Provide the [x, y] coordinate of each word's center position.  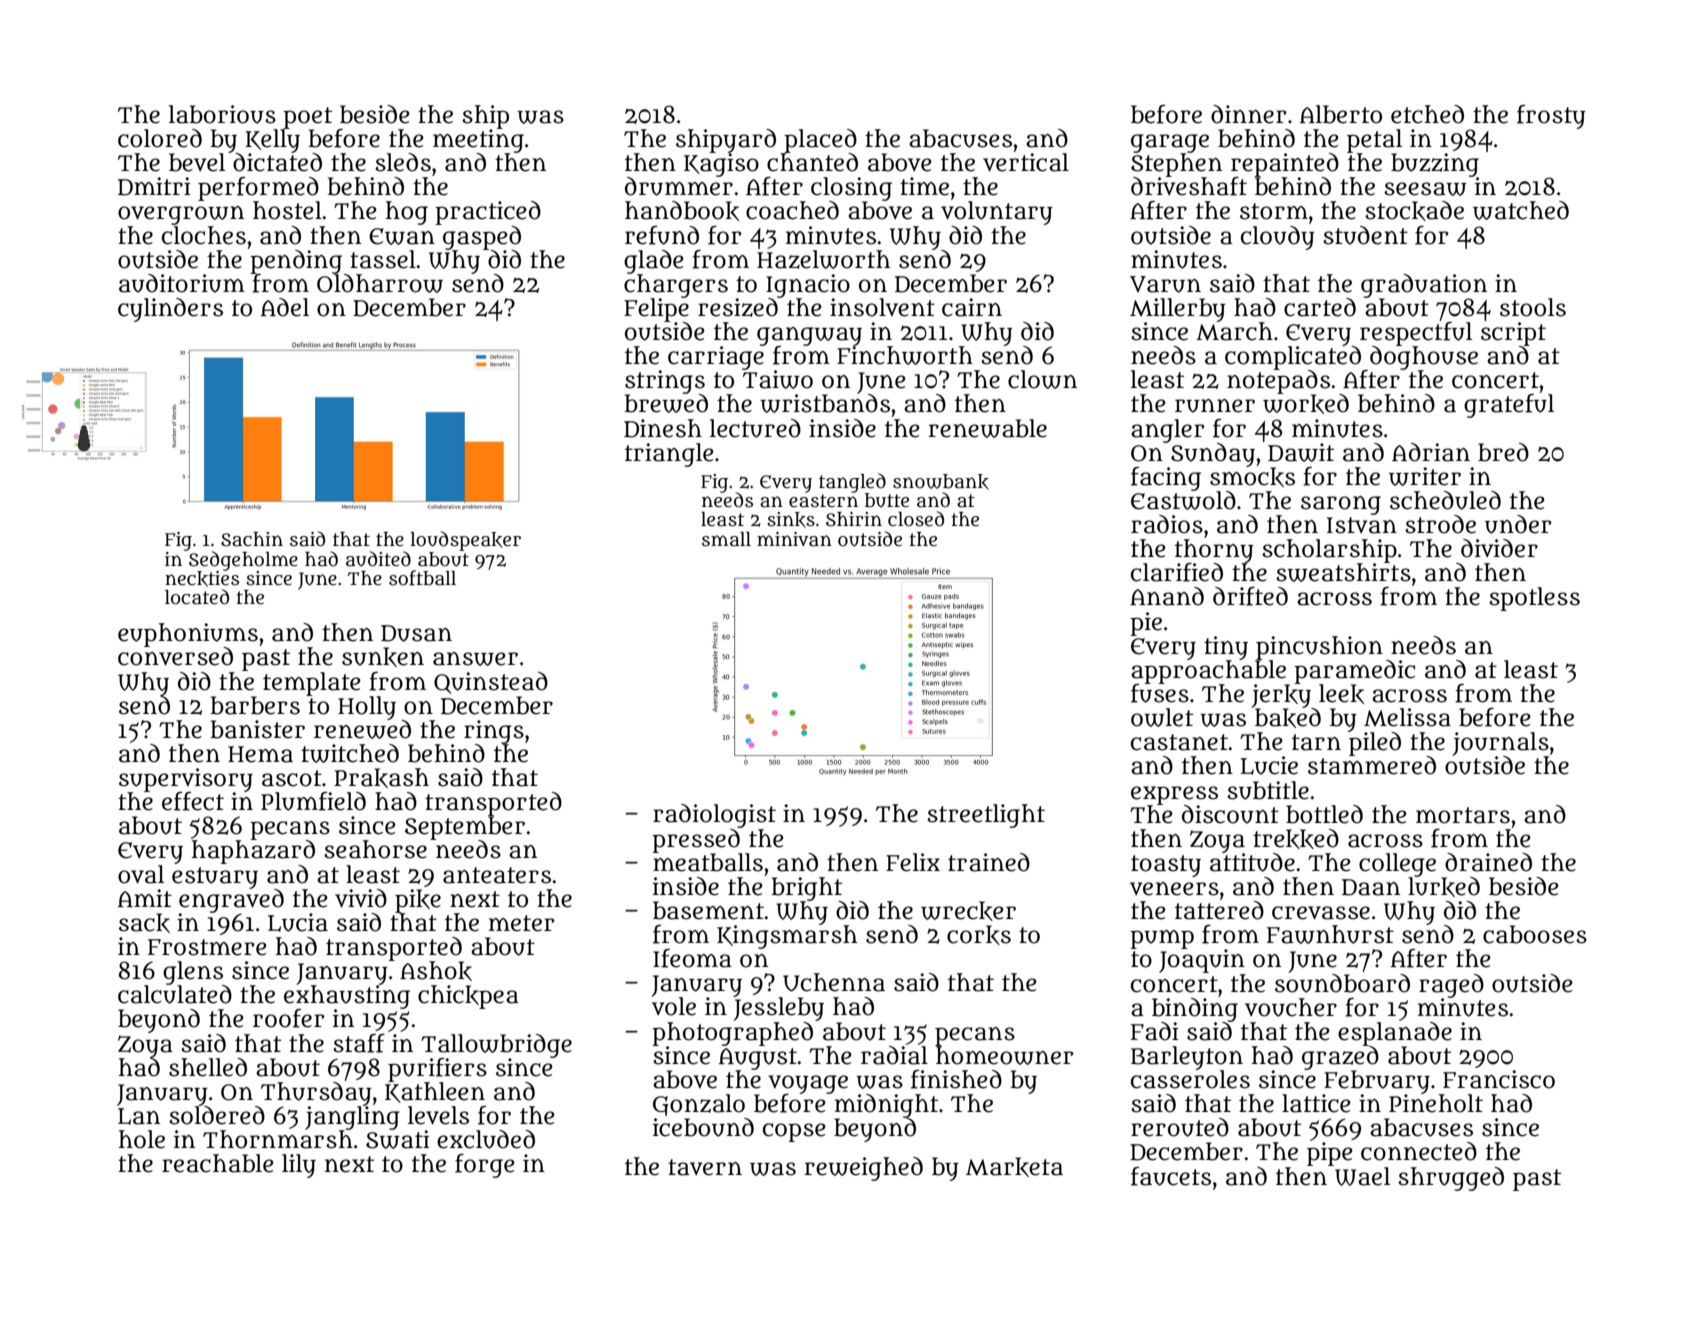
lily [299, 1166]
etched [1427, 114]
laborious [222, 114]
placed [820, 141]
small [726, 539]
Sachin [252, 539]
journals [1500, 744]
